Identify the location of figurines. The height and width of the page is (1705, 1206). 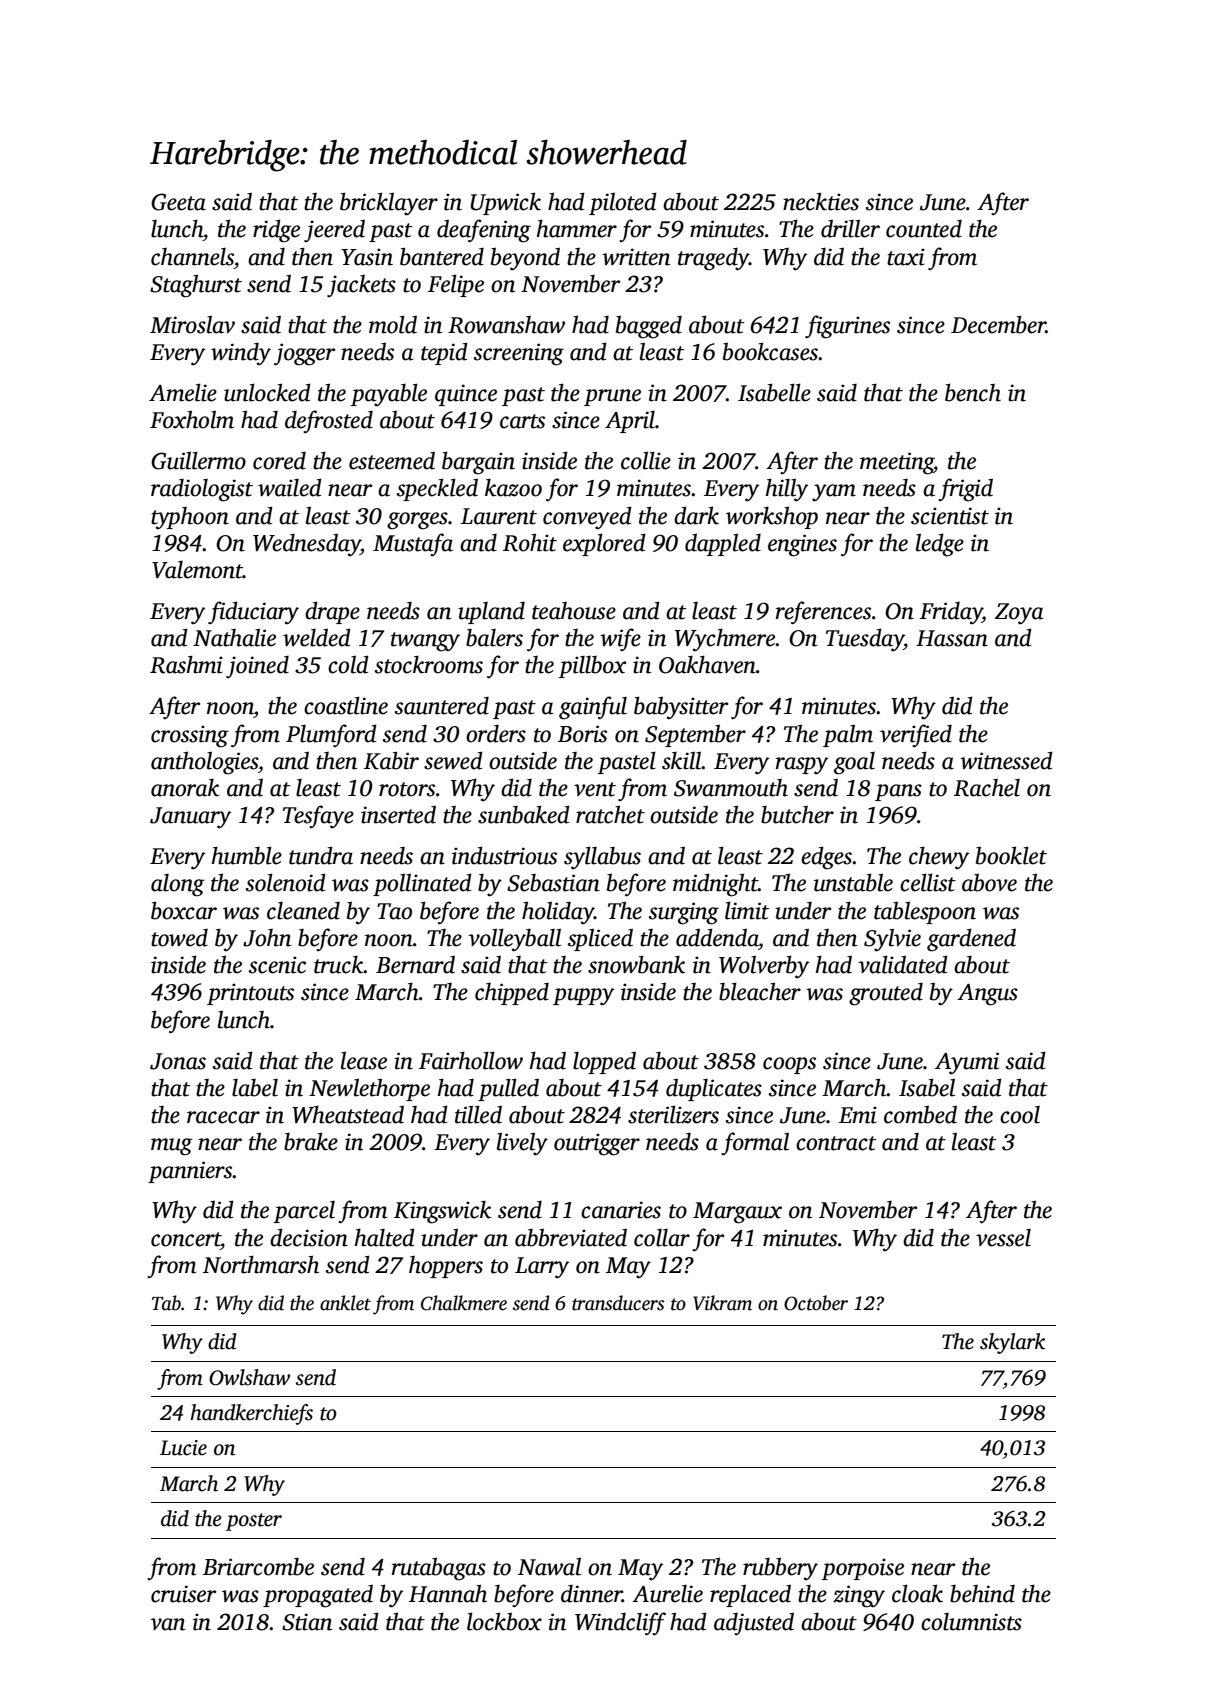
(847, 327).
